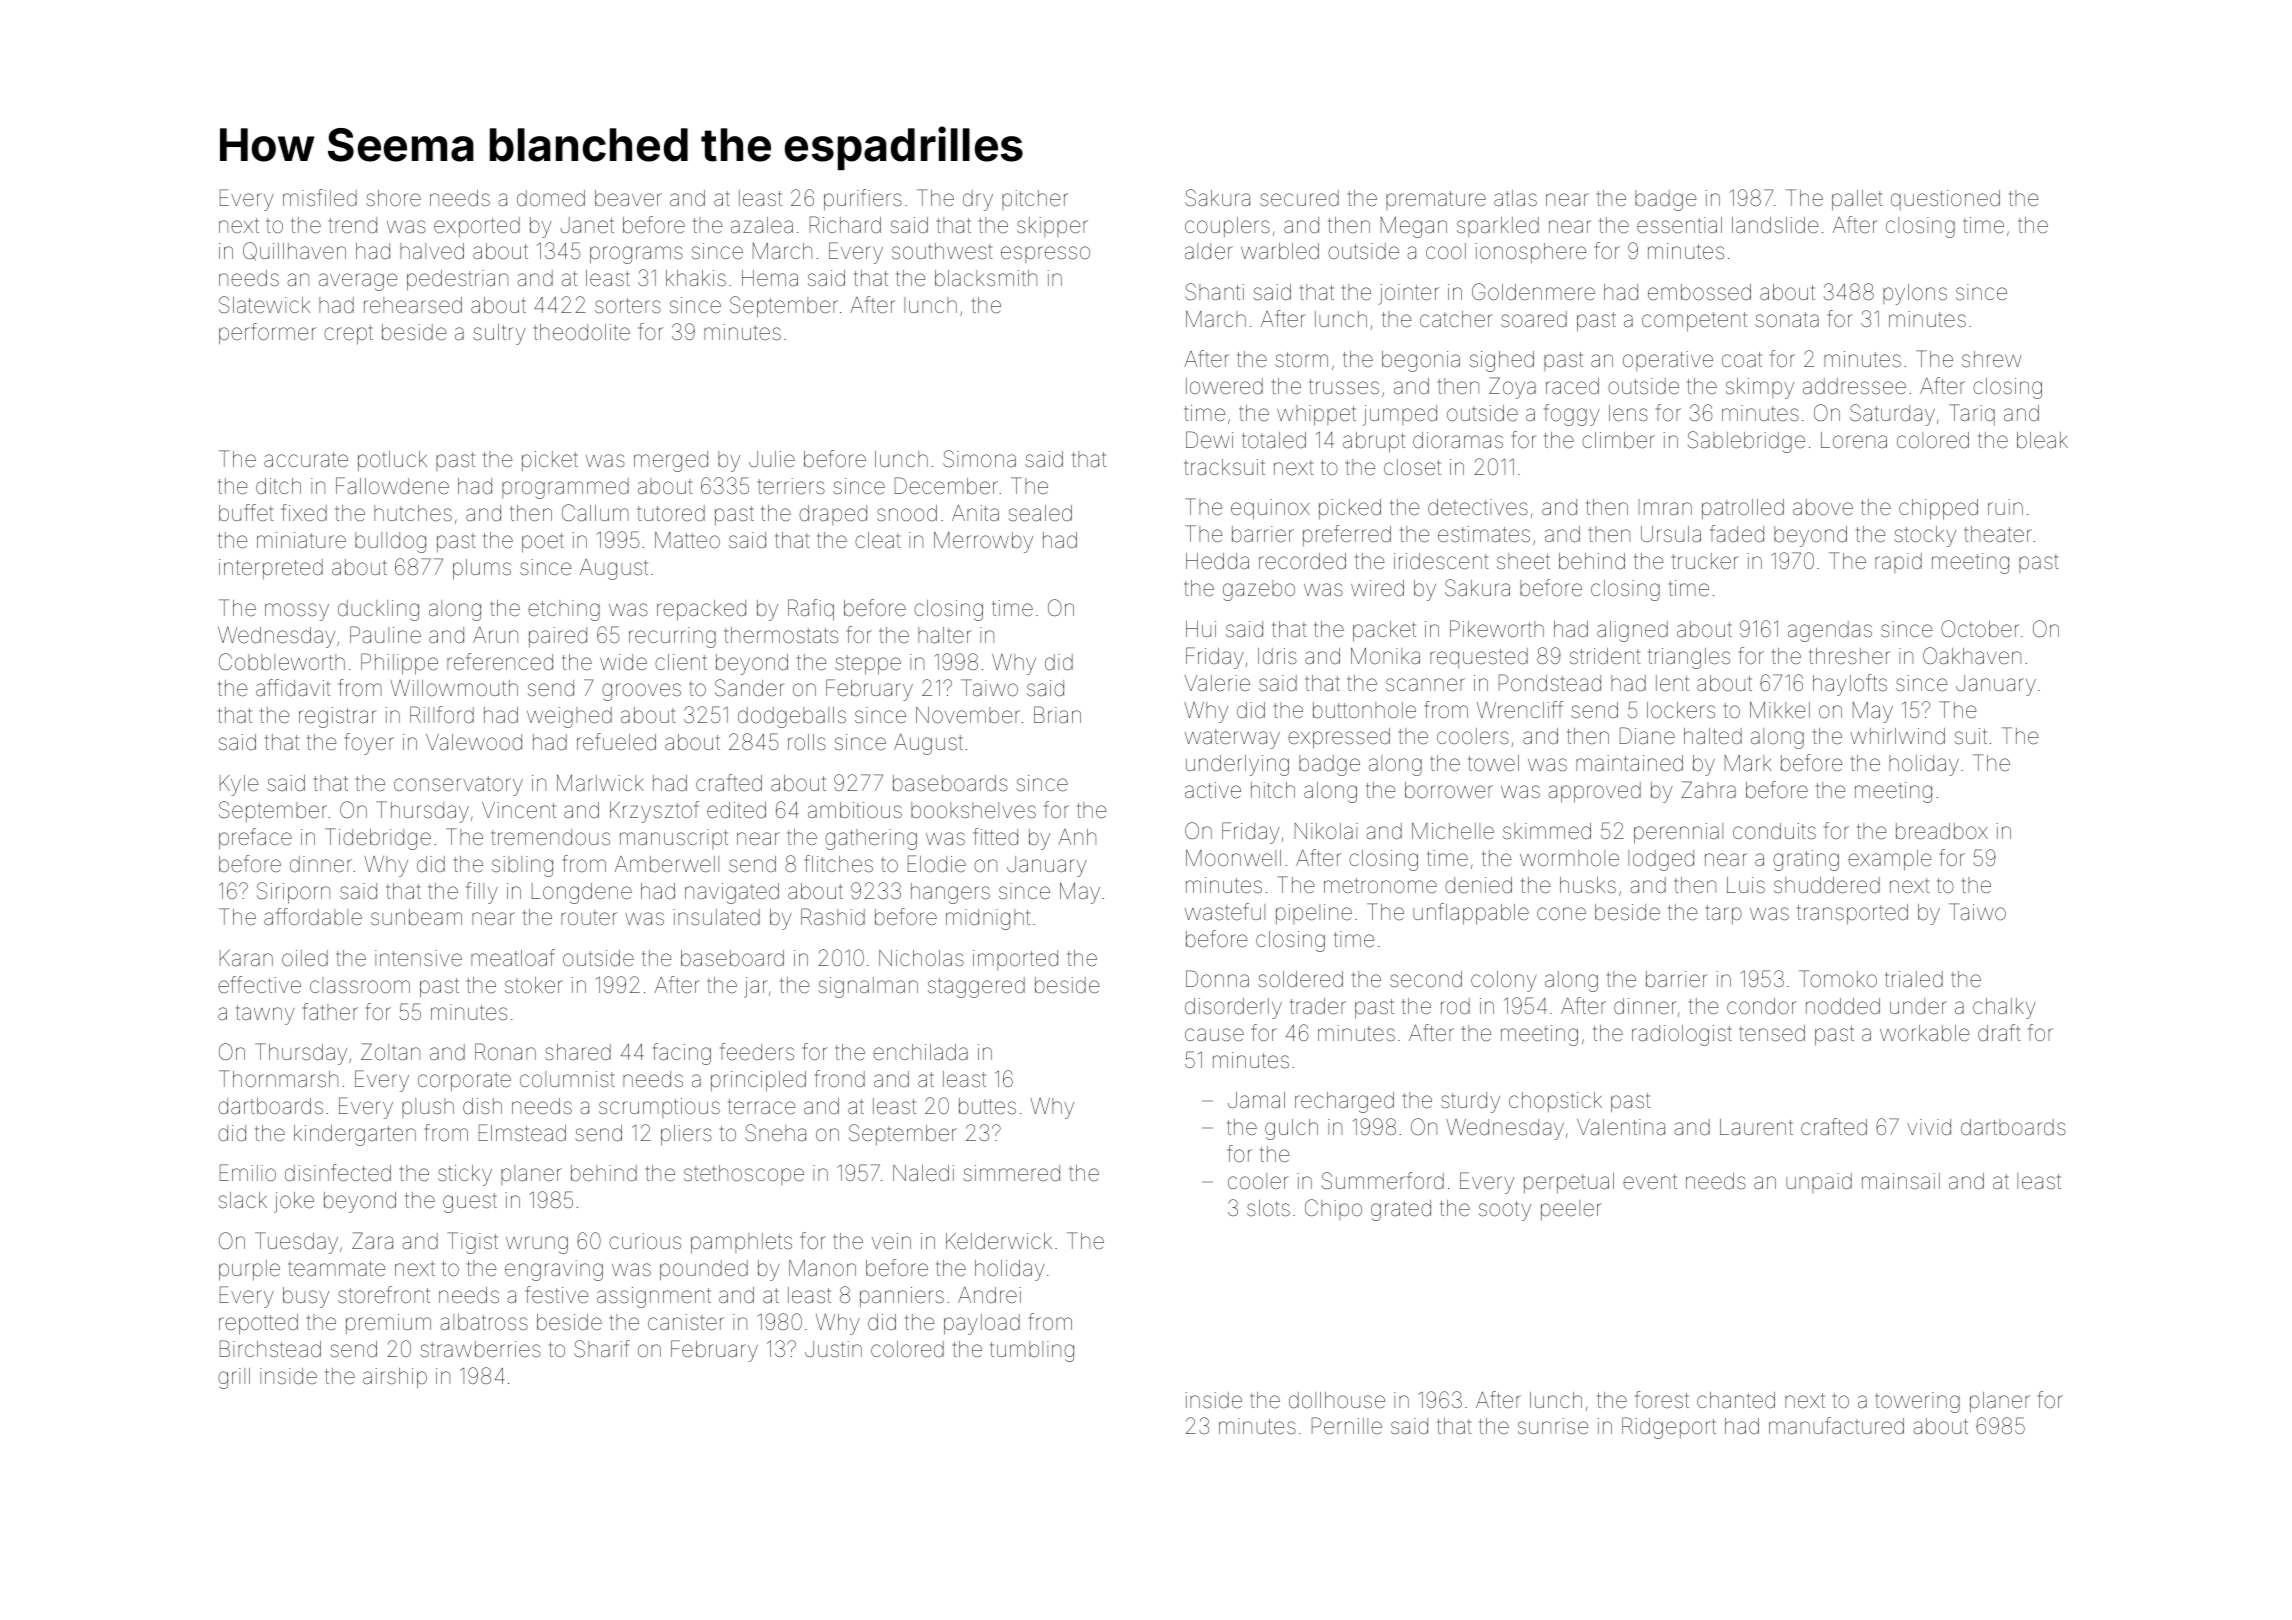  Describe the element at coordinates (1838, 978) in the screenshot. I see `Tomoko` at that location.
